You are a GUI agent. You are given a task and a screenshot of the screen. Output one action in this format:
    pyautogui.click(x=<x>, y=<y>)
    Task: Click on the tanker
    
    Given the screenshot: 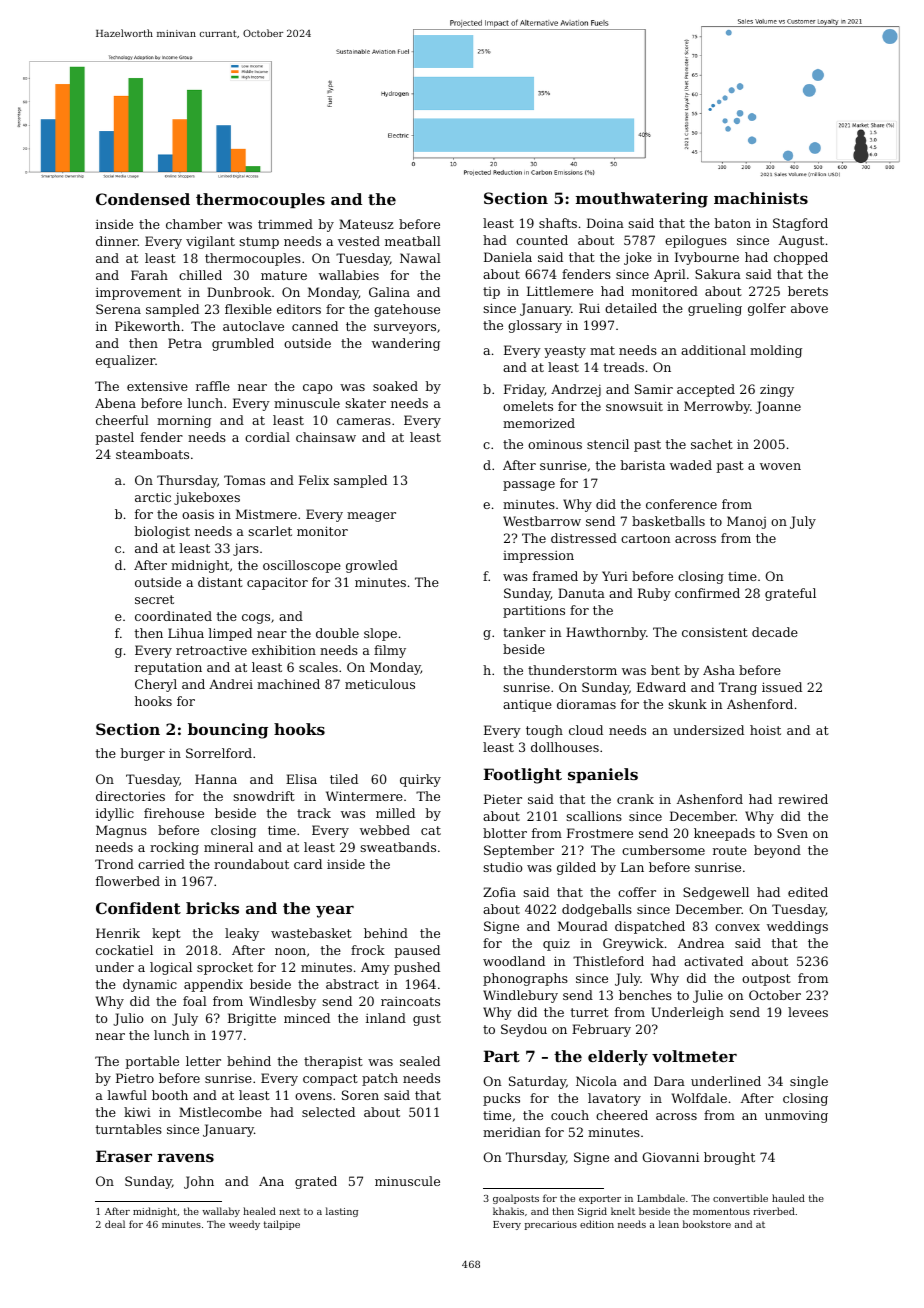 What is the action you would take?
    pyautogui.click(x=524, y=632)
